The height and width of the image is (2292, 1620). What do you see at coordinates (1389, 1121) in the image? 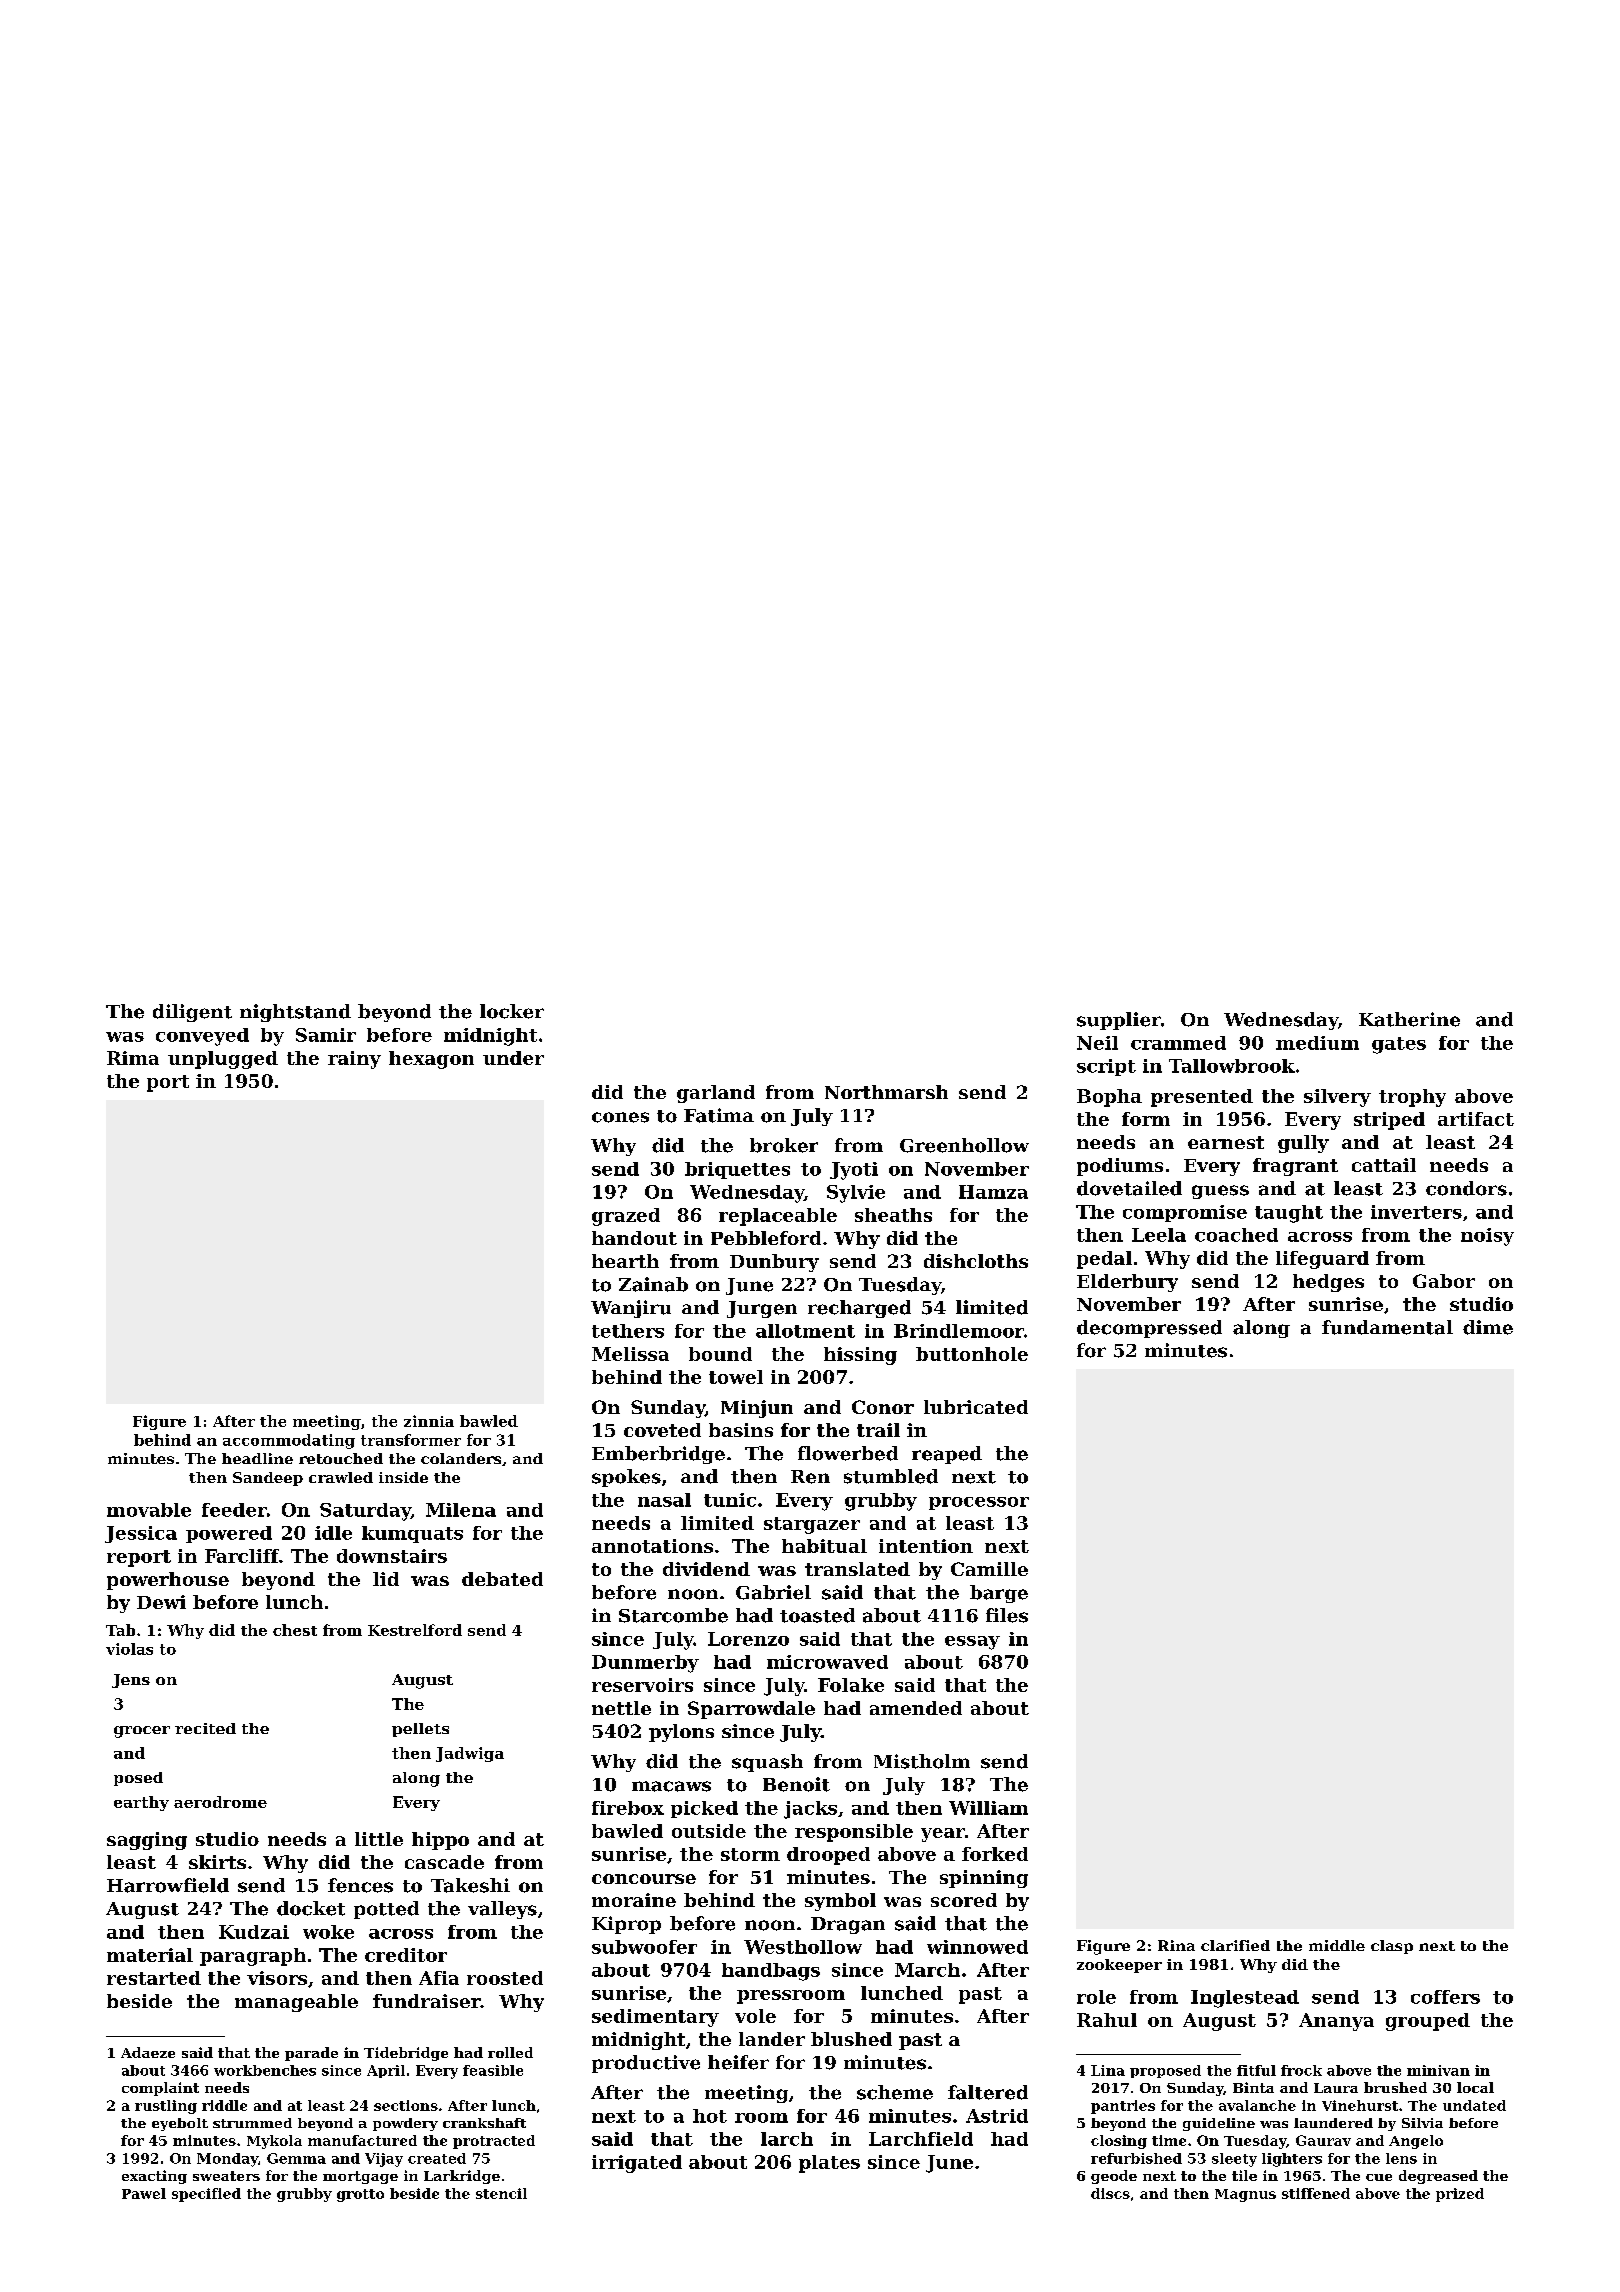
I see `striped` at bounding box center [1389, 1121].
